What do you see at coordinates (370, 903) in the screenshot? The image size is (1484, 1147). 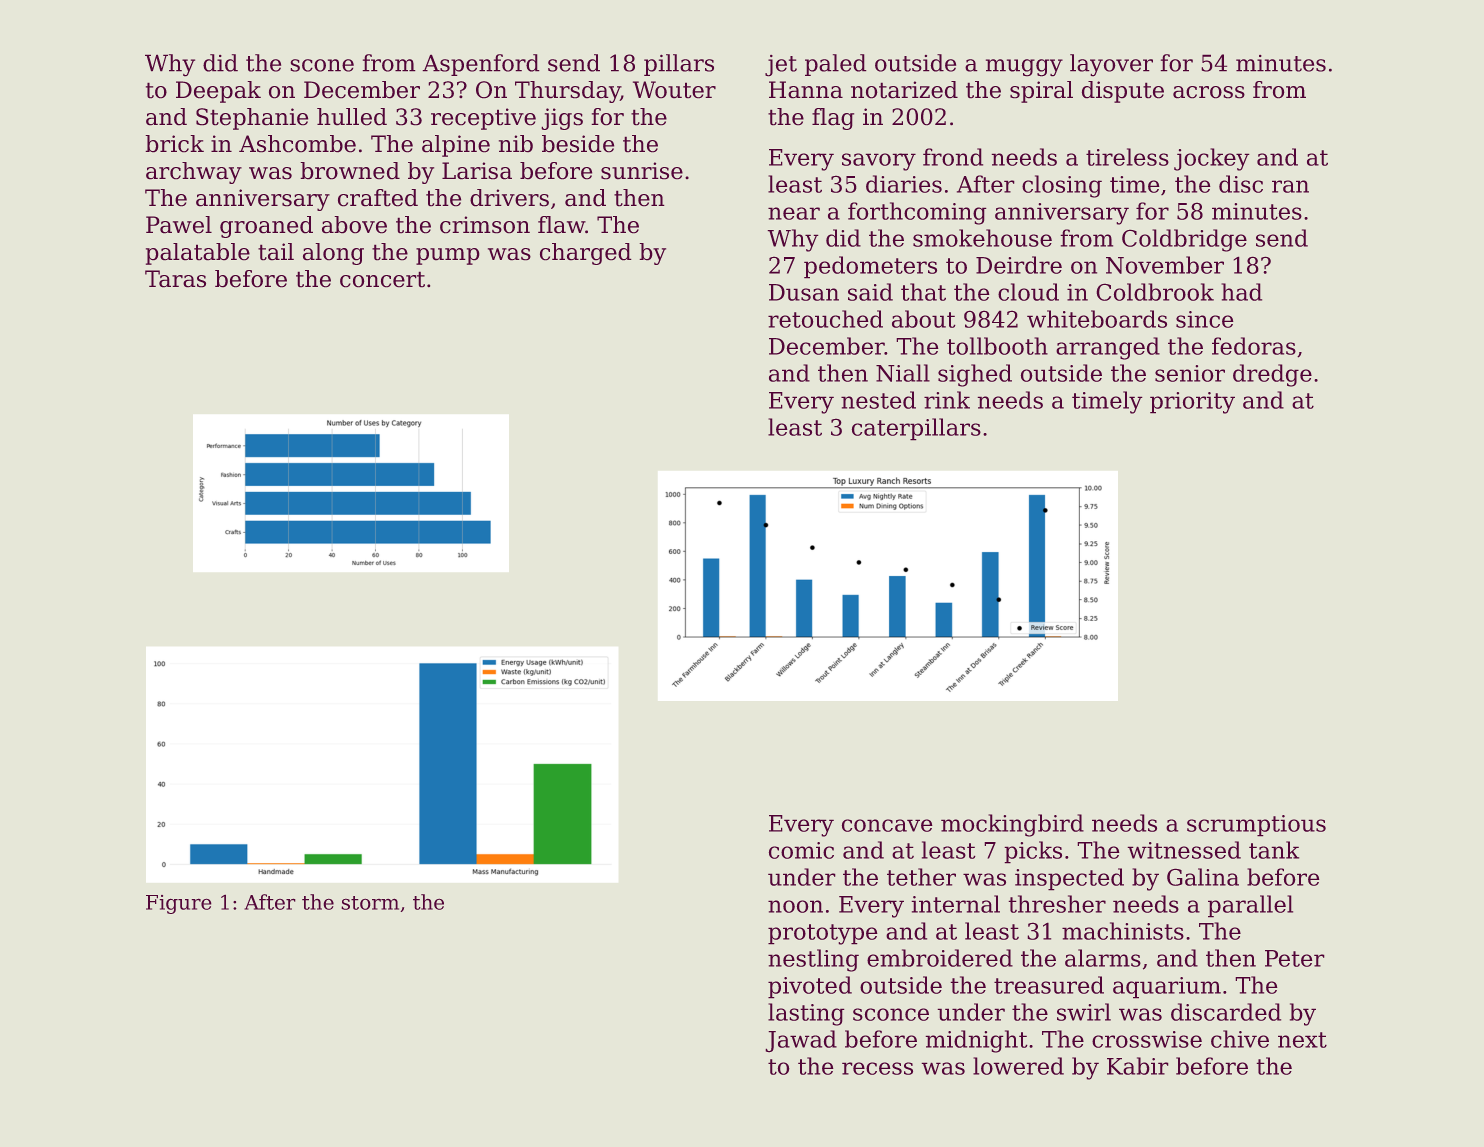 I see `storm` at bounding box center [370, 903].
